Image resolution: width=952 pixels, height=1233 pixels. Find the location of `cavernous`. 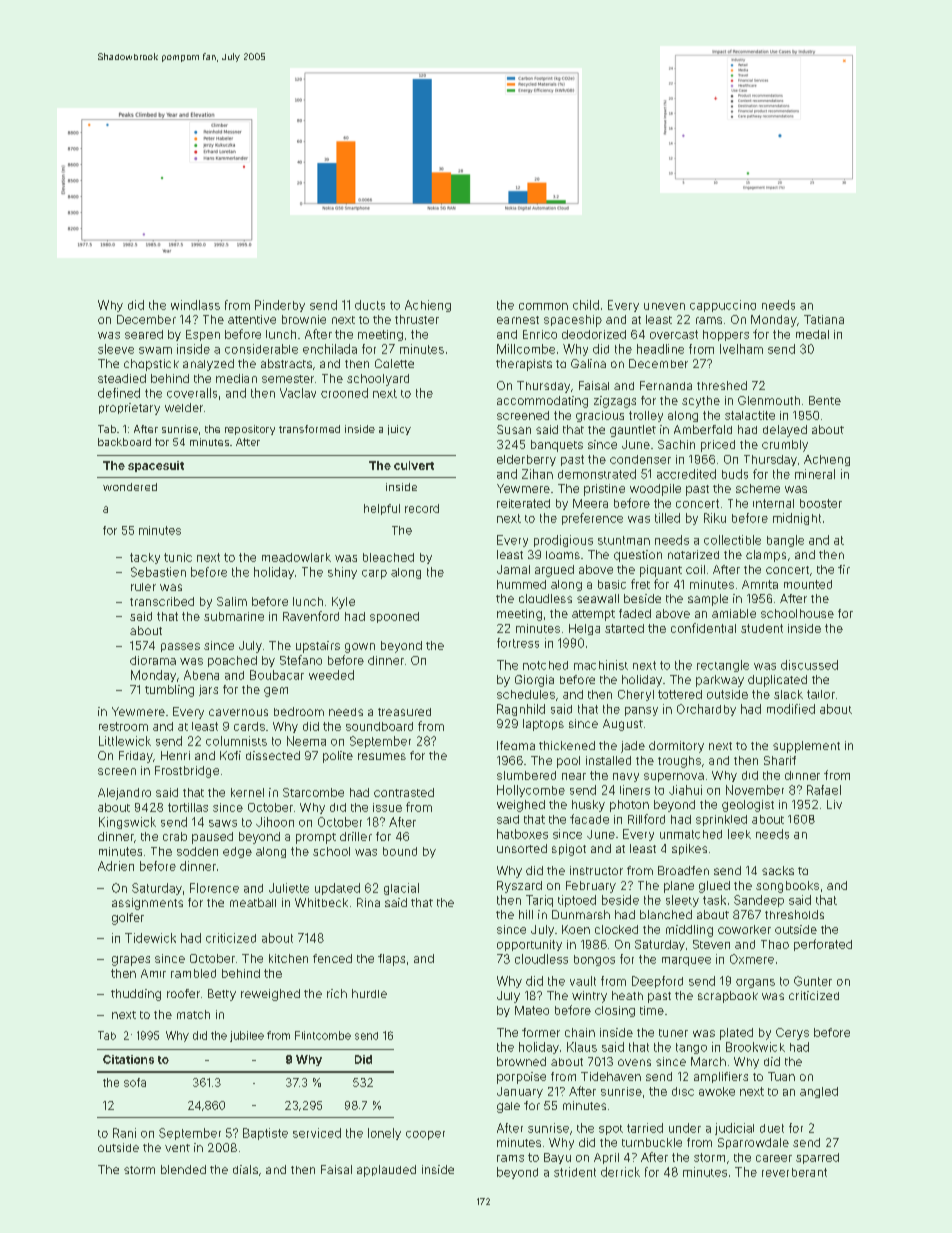

cavernous is located at coordinates (238, 712).
